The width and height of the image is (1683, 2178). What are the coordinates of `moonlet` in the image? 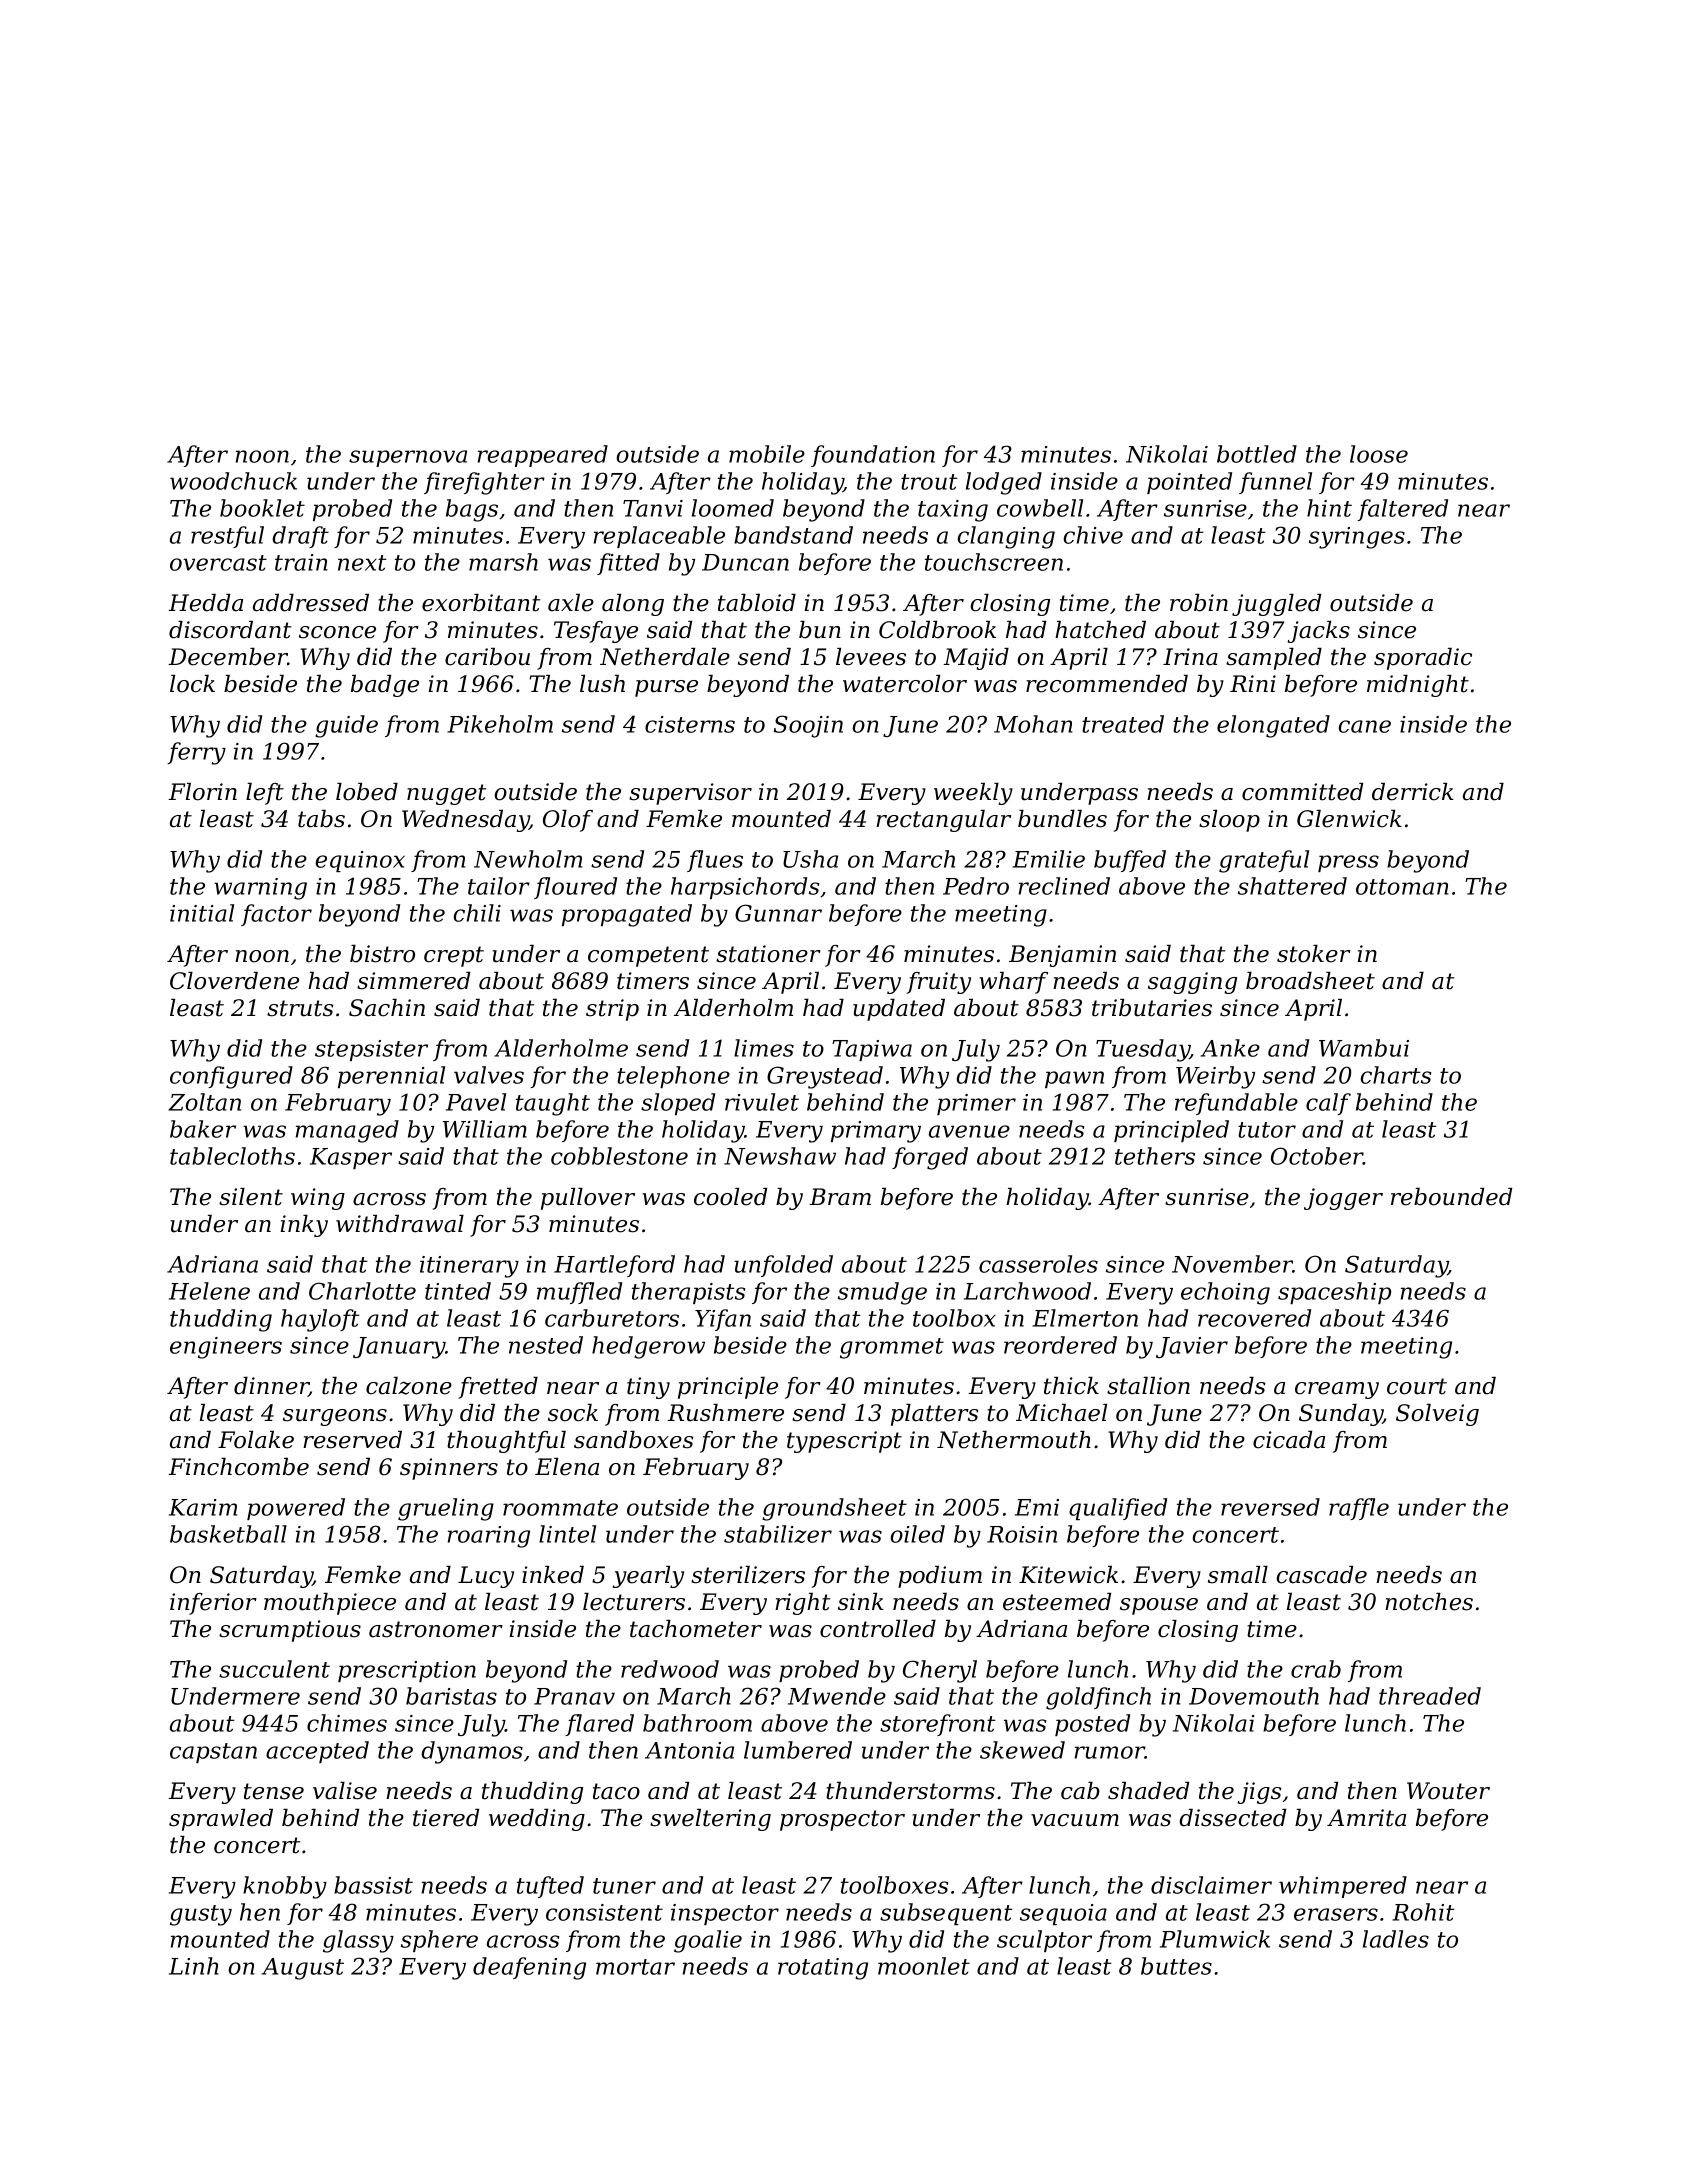 It's located at (924, 1966).
